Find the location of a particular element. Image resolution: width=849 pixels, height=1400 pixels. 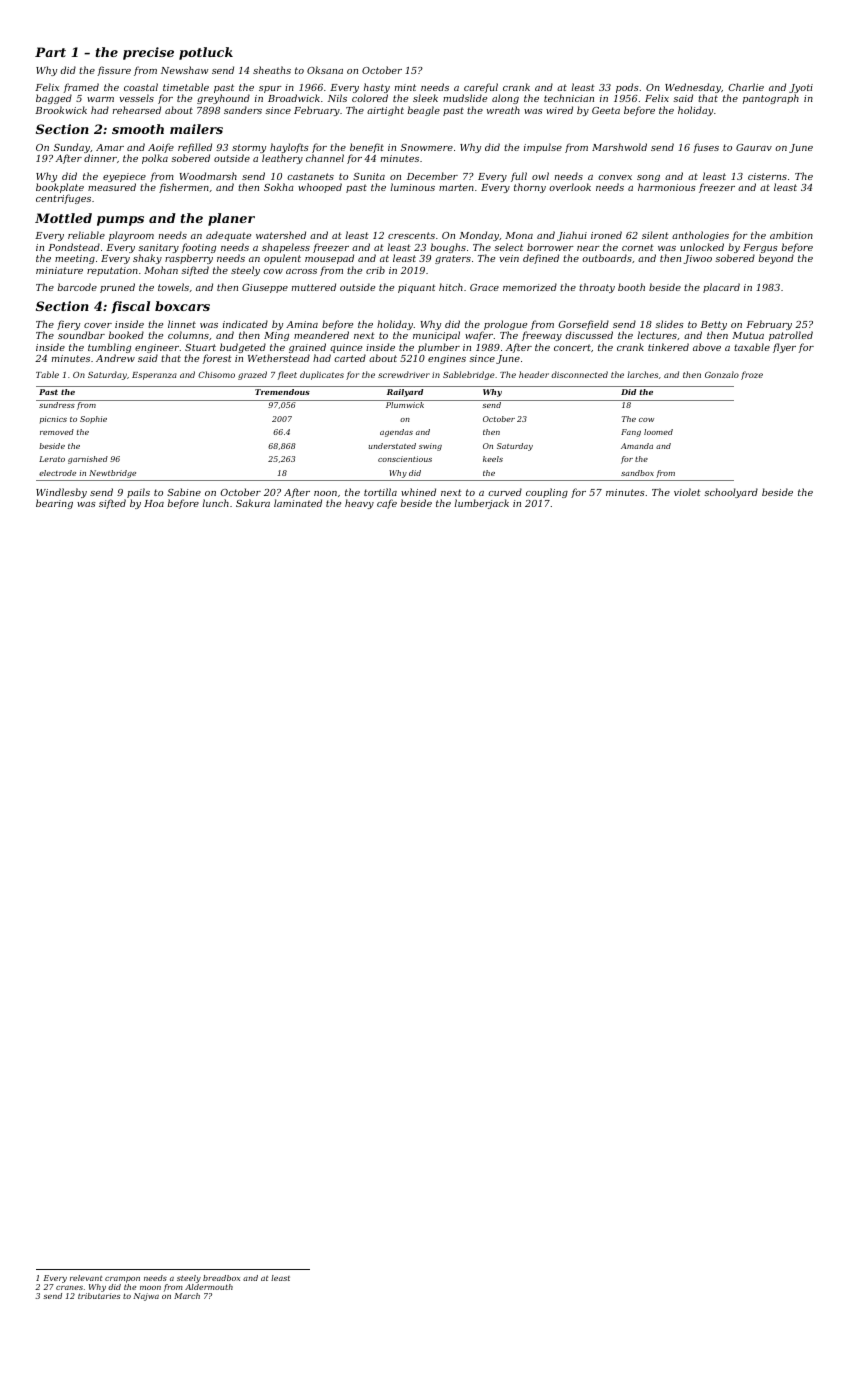

Fang is located at coordinates (631, 433).
